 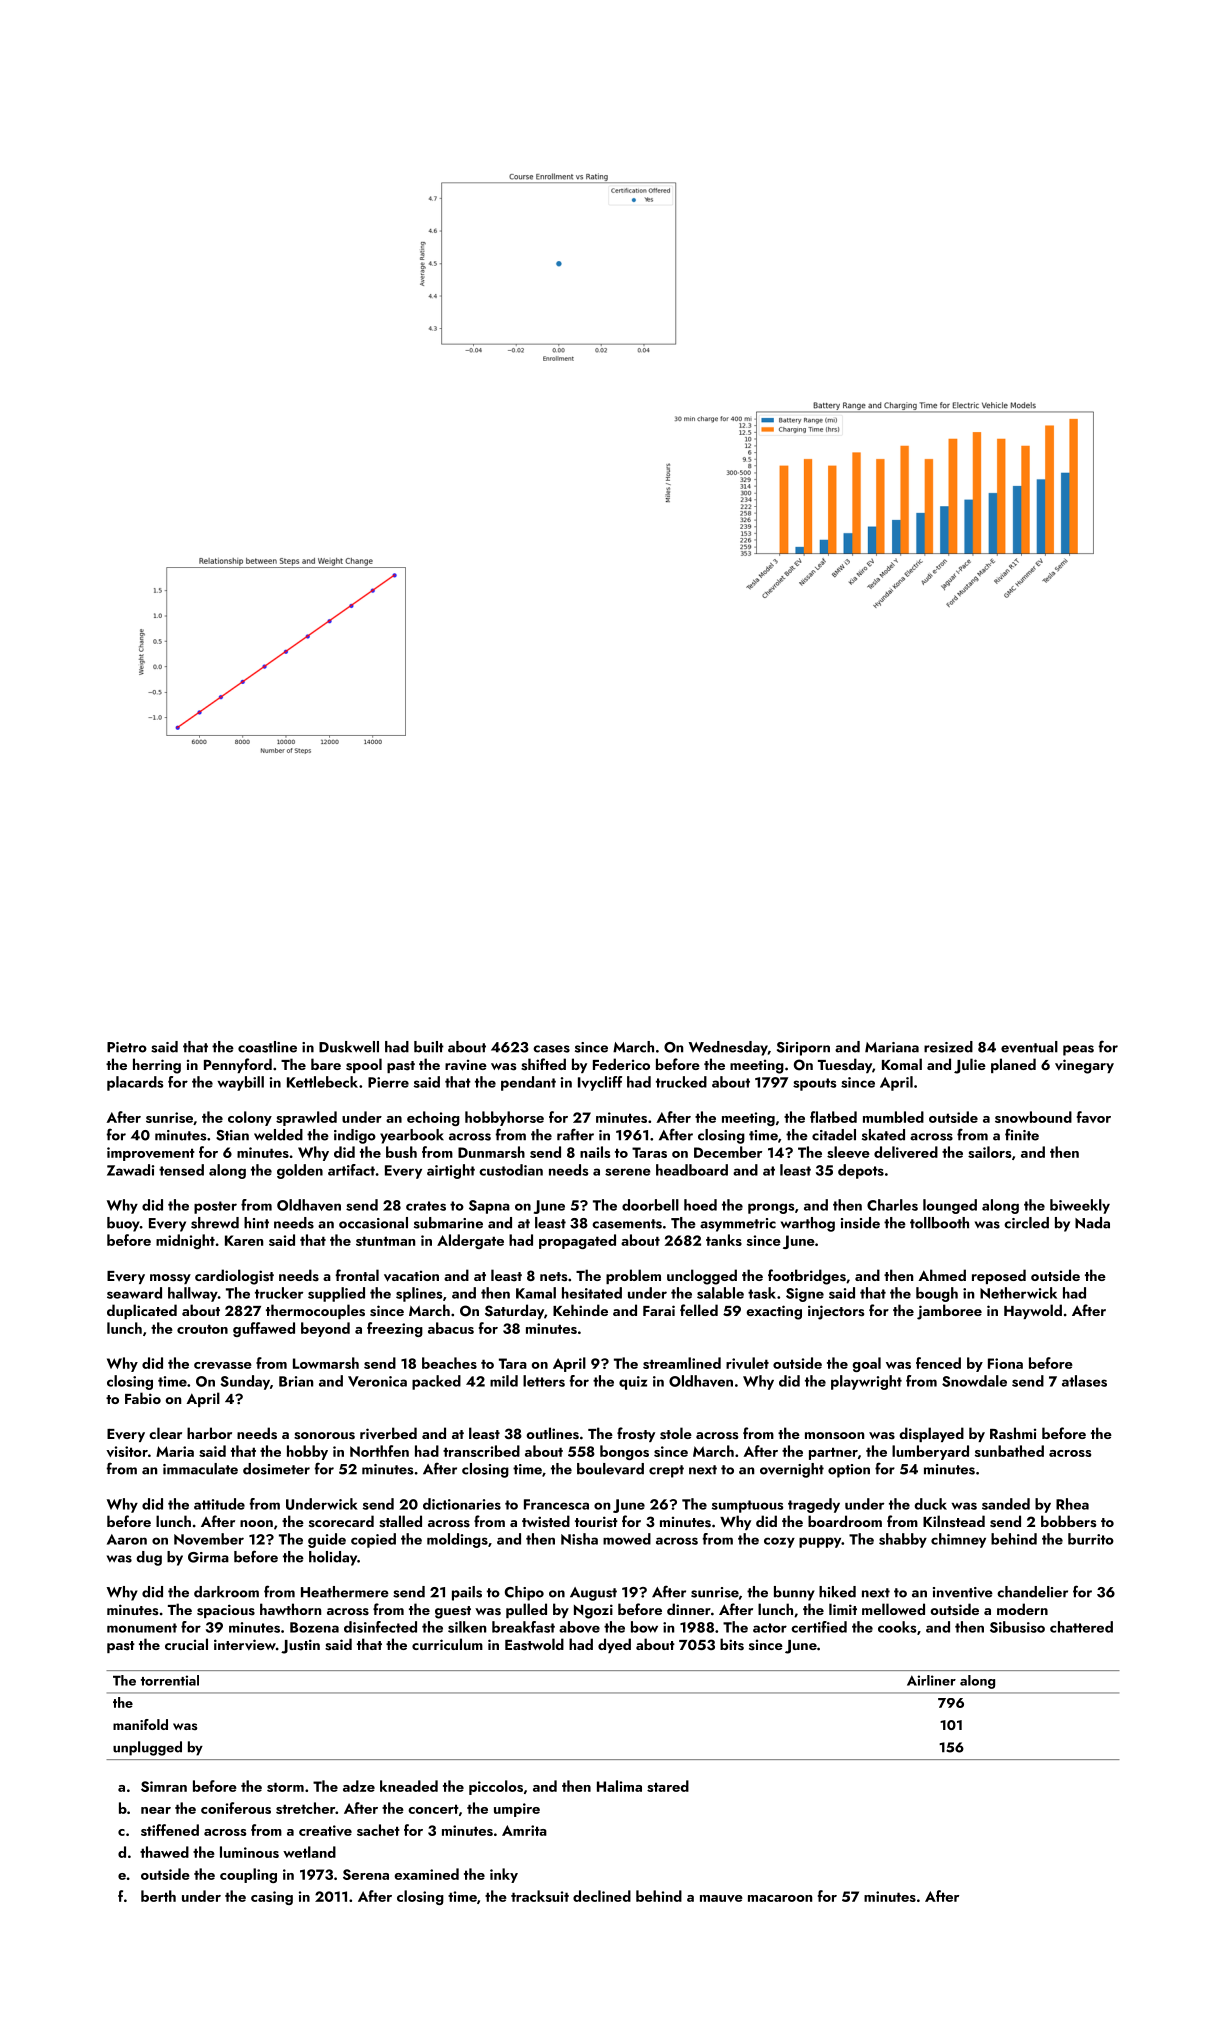 I want to click on Bozena, so click(x=314, y=1627).
